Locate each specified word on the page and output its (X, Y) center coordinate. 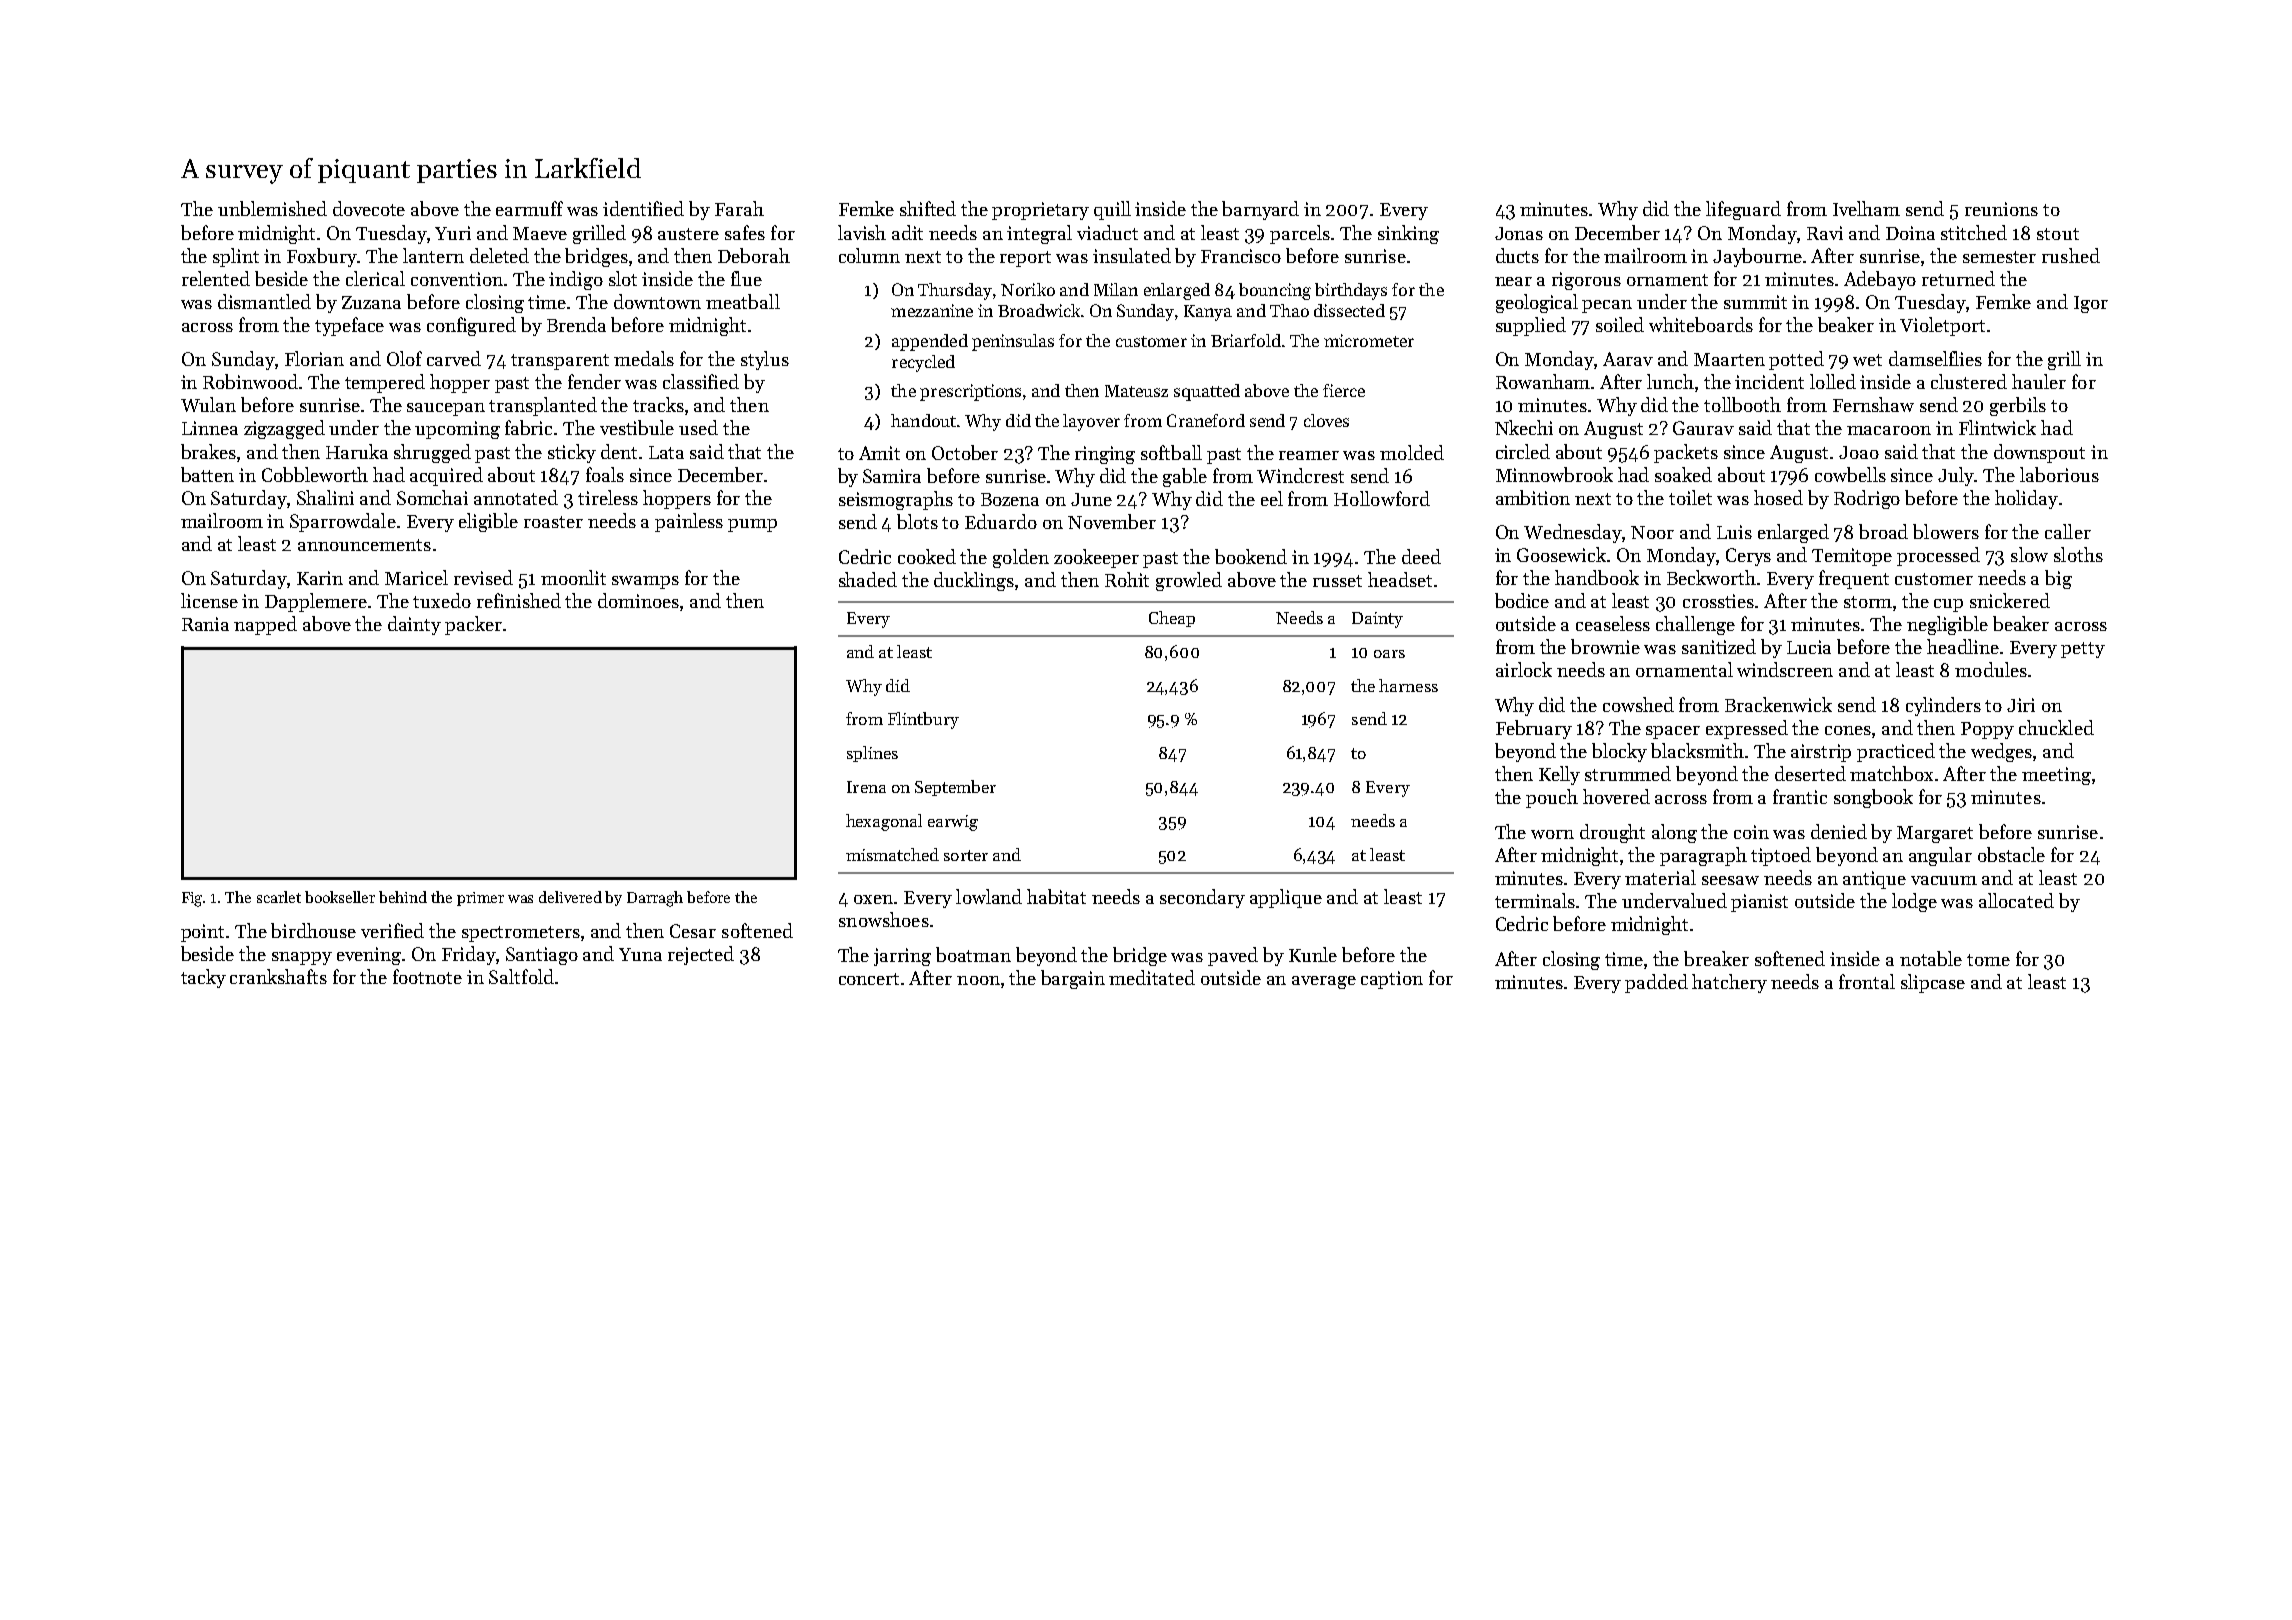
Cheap (1172, 619)
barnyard (1260, 210)
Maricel (416, 577)
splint (236, 257)
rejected (701, 955)
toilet (1690, 497)
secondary (1202, 898)
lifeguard (1743, 210)
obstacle (2011, 854)
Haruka (357, 451)
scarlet (279, 897)
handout (923, 420)
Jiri (2021, 705)
